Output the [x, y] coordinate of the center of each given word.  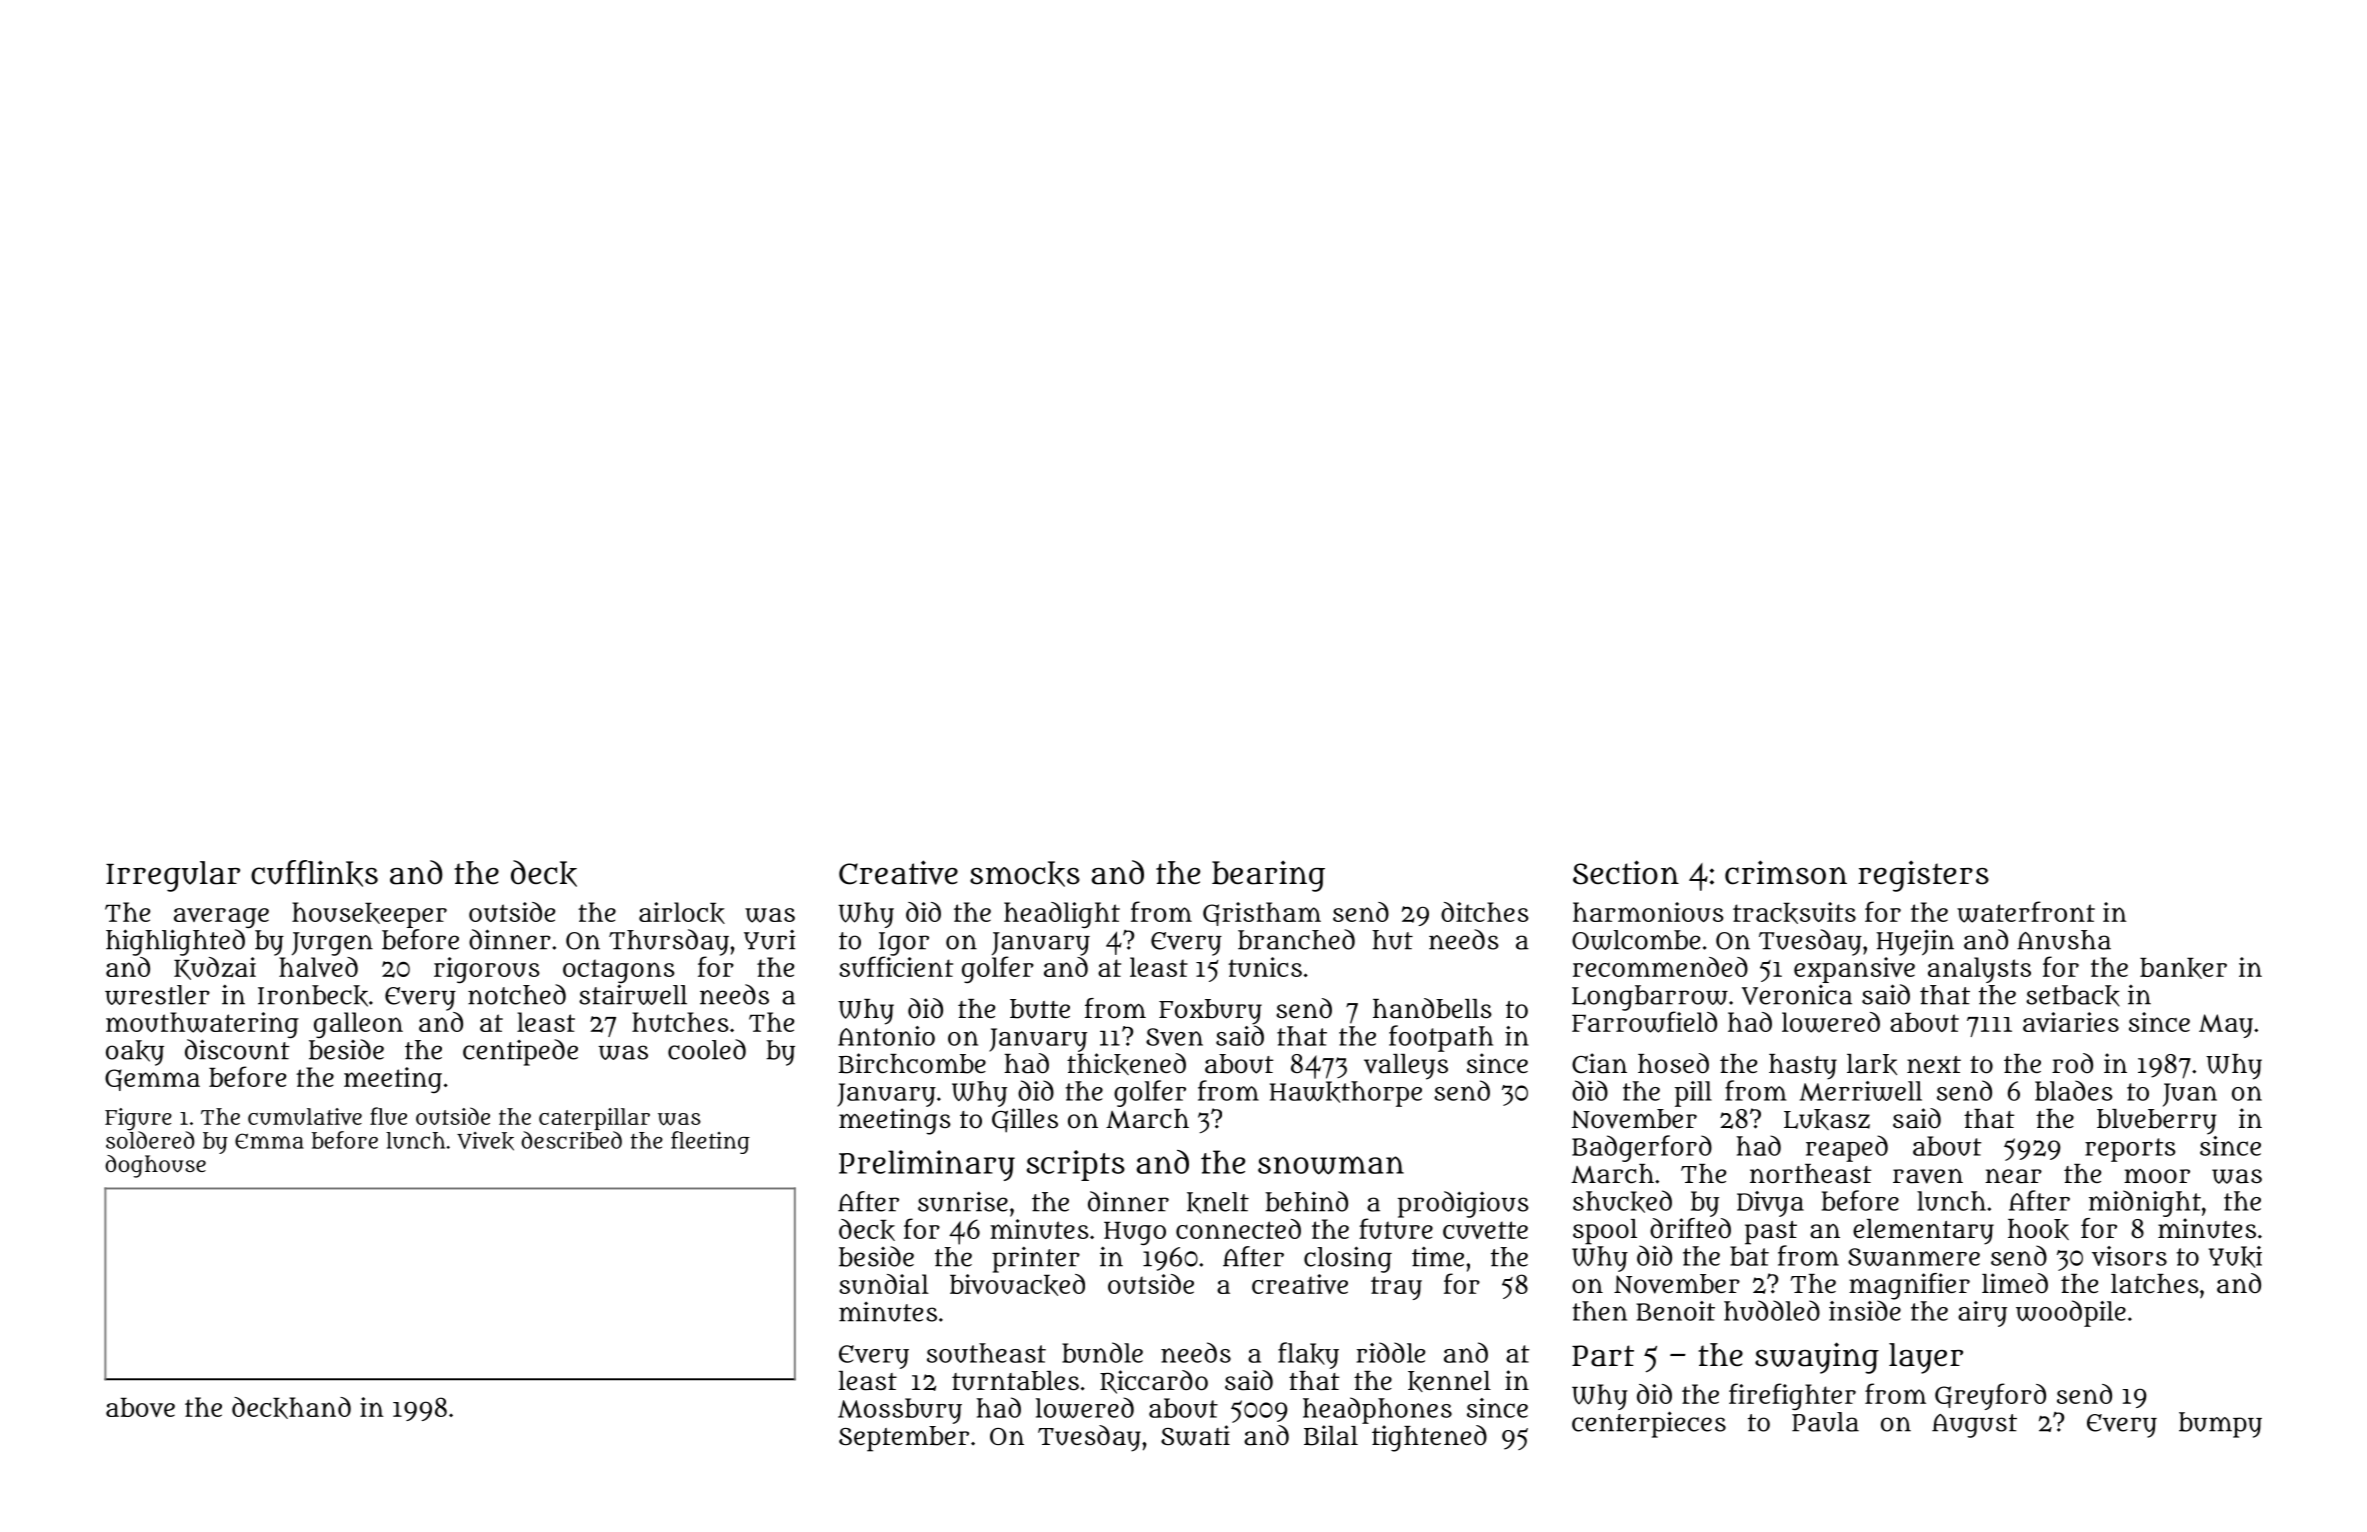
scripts [1076, 1165]
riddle [1391, 1352]
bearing [1268, 876]
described [571, 1140]
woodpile [2071, 1313]
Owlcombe [1636, 940]
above [140, 1407]
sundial [884, 1284]
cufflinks [314, 873]
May [2226, 1026]
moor [2157, 1176]
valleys [1406, 1067]
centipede [520, 1052]
